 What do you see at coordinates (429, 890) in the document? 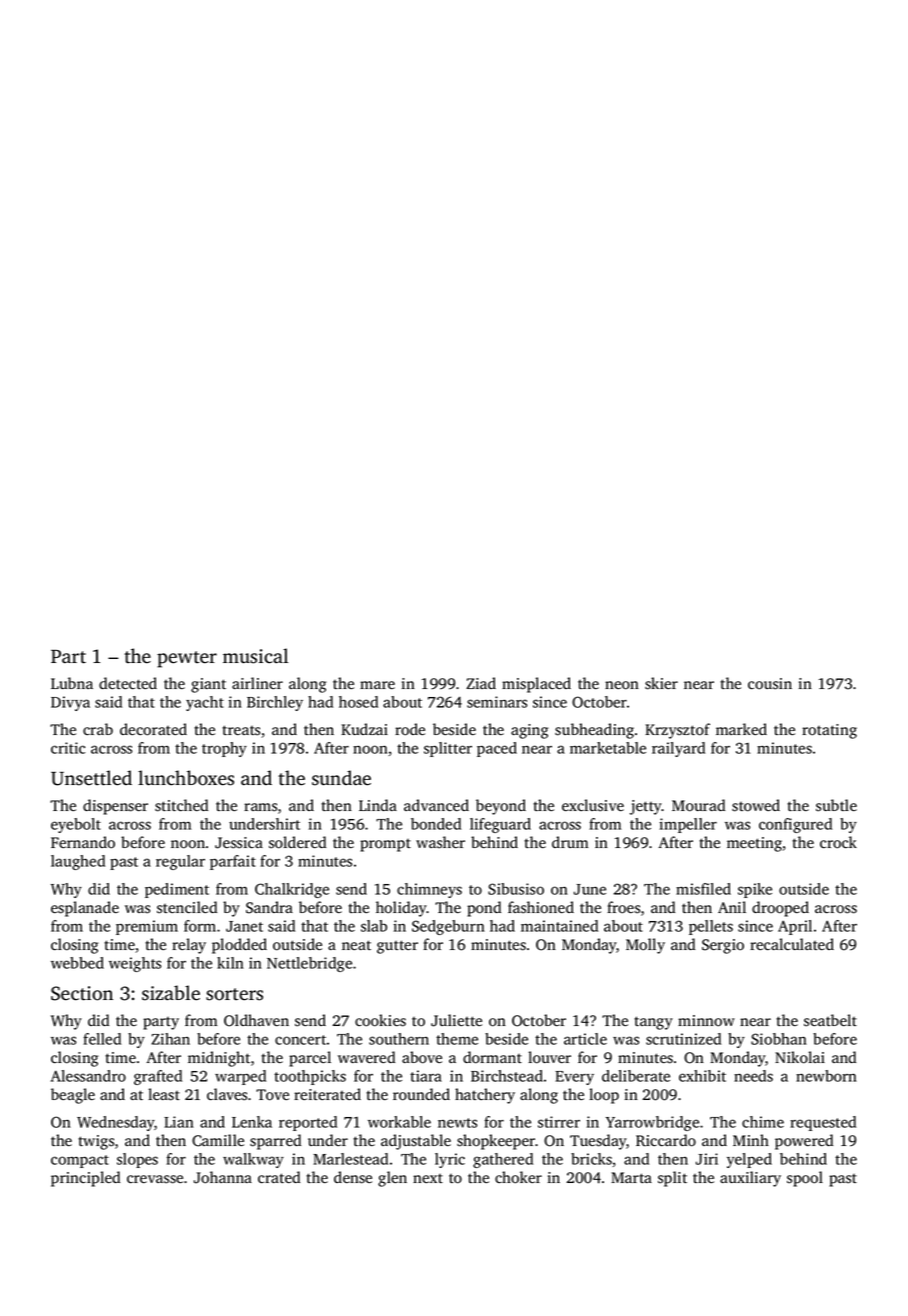
I see `chimneys` at bounding box center [429, 890].
